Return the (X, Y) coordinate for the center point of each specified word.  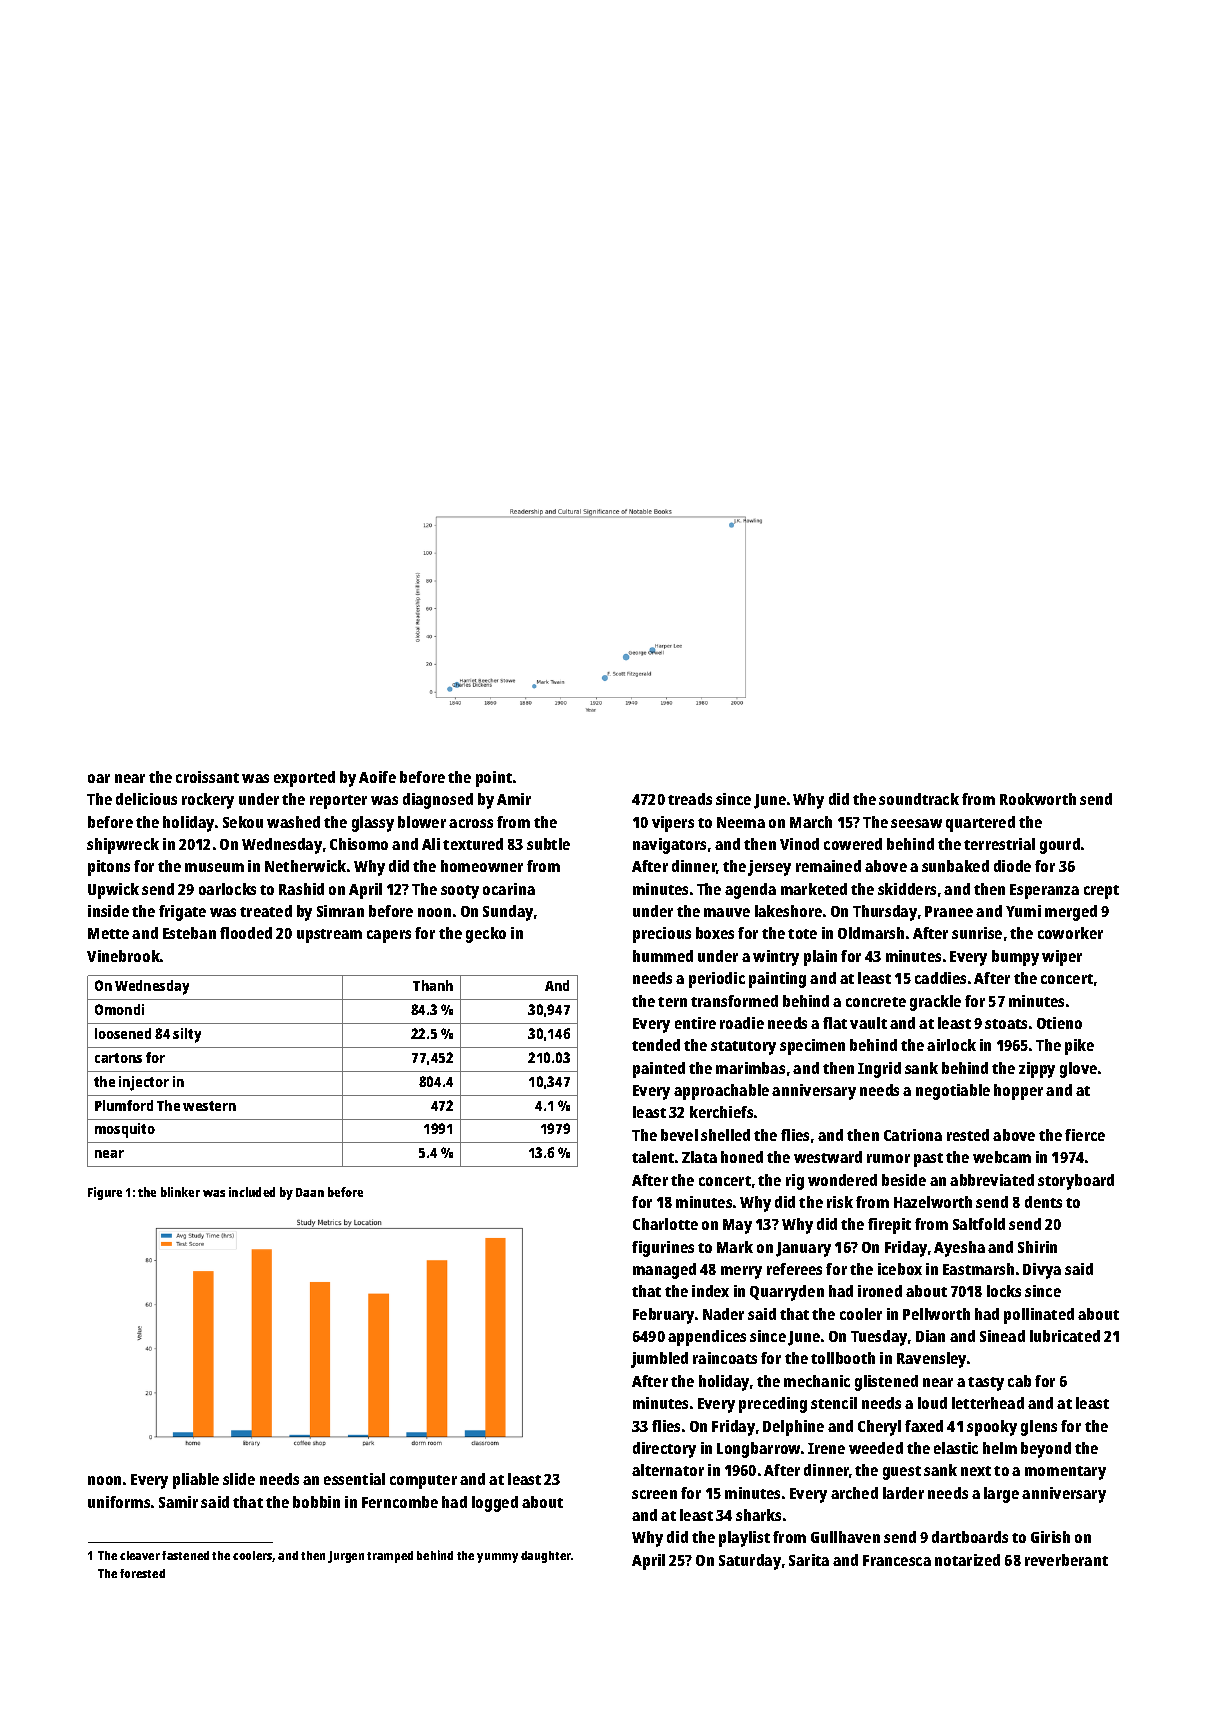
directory (664, 1450)
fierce (1085, 1135)
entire (695, 1023)
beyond (1046, 1450)
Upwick (113, 891)
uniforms (119, 1502)
